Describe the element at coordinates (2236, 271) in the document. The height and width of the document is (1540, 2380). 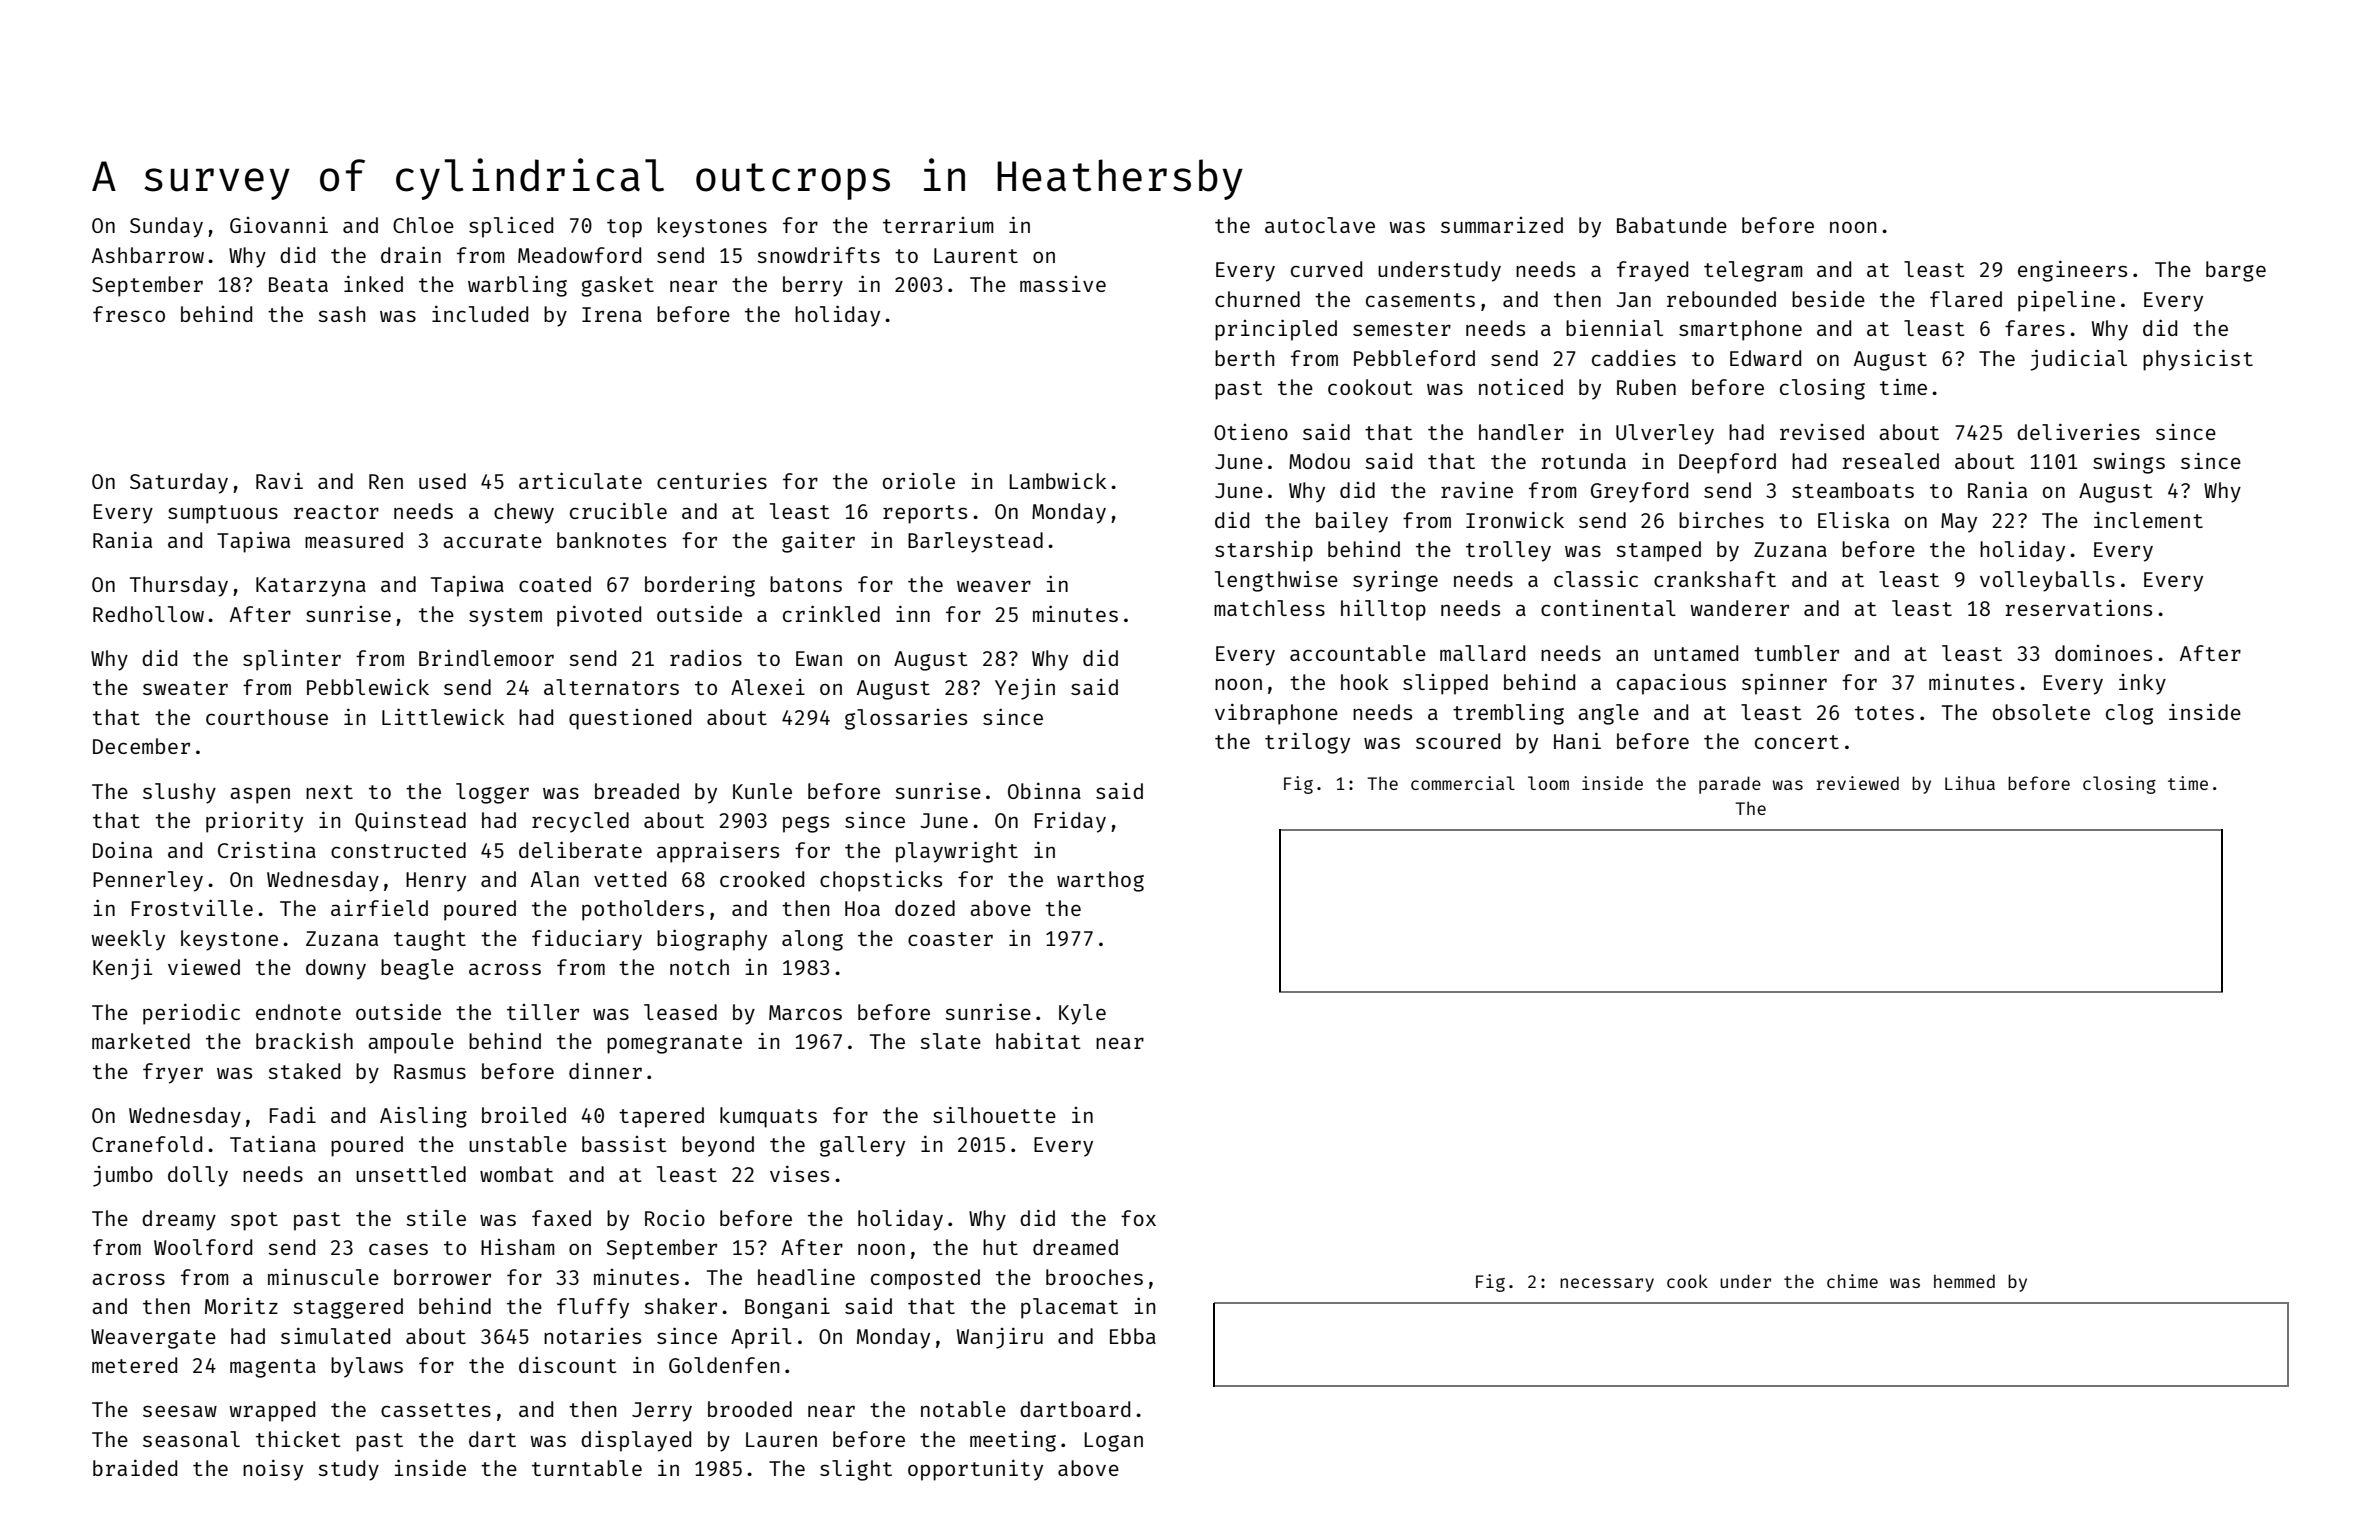
I see `barge` at that location.
